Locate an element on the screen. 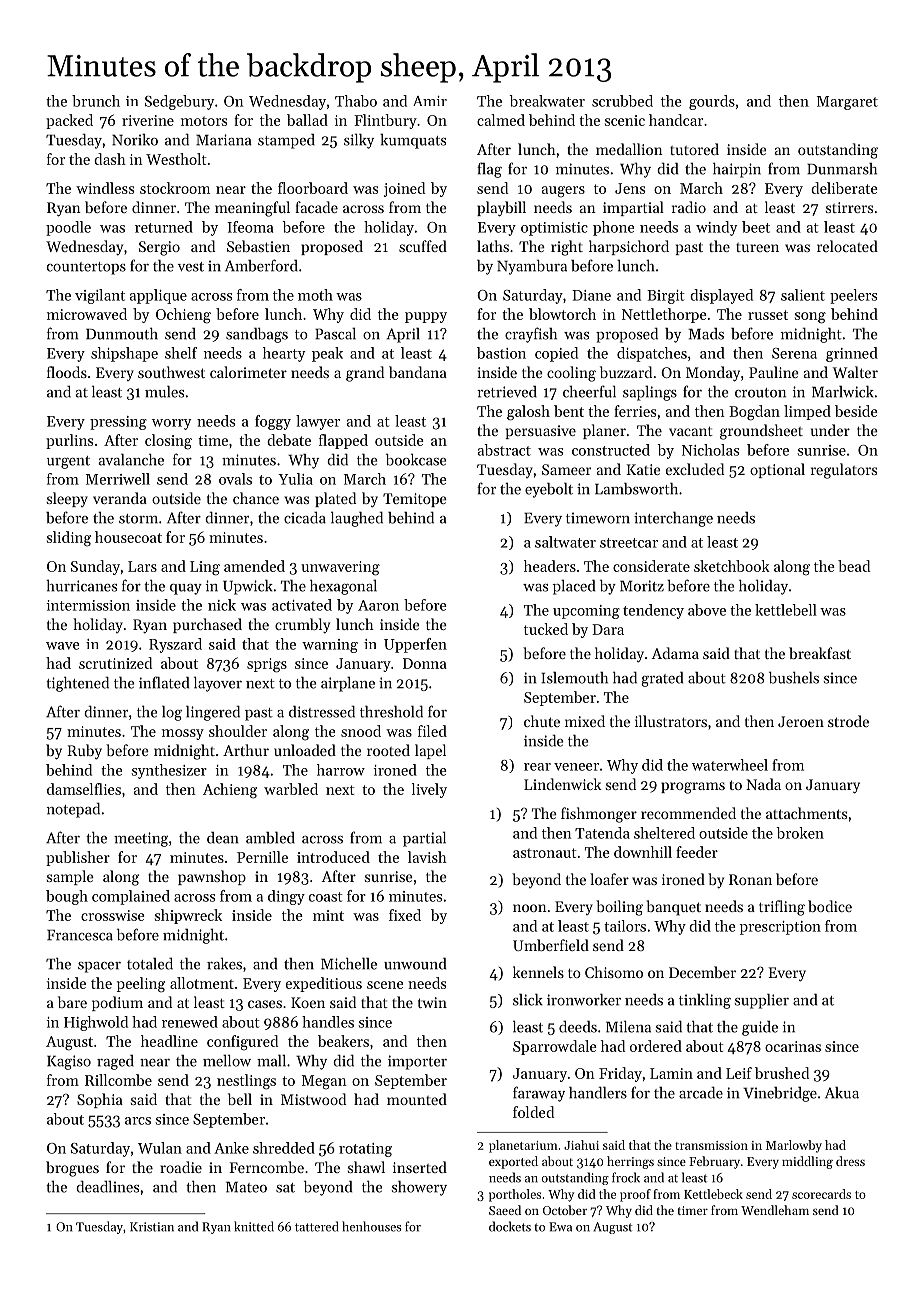  portholes is located at coordinates (515, 1195).
